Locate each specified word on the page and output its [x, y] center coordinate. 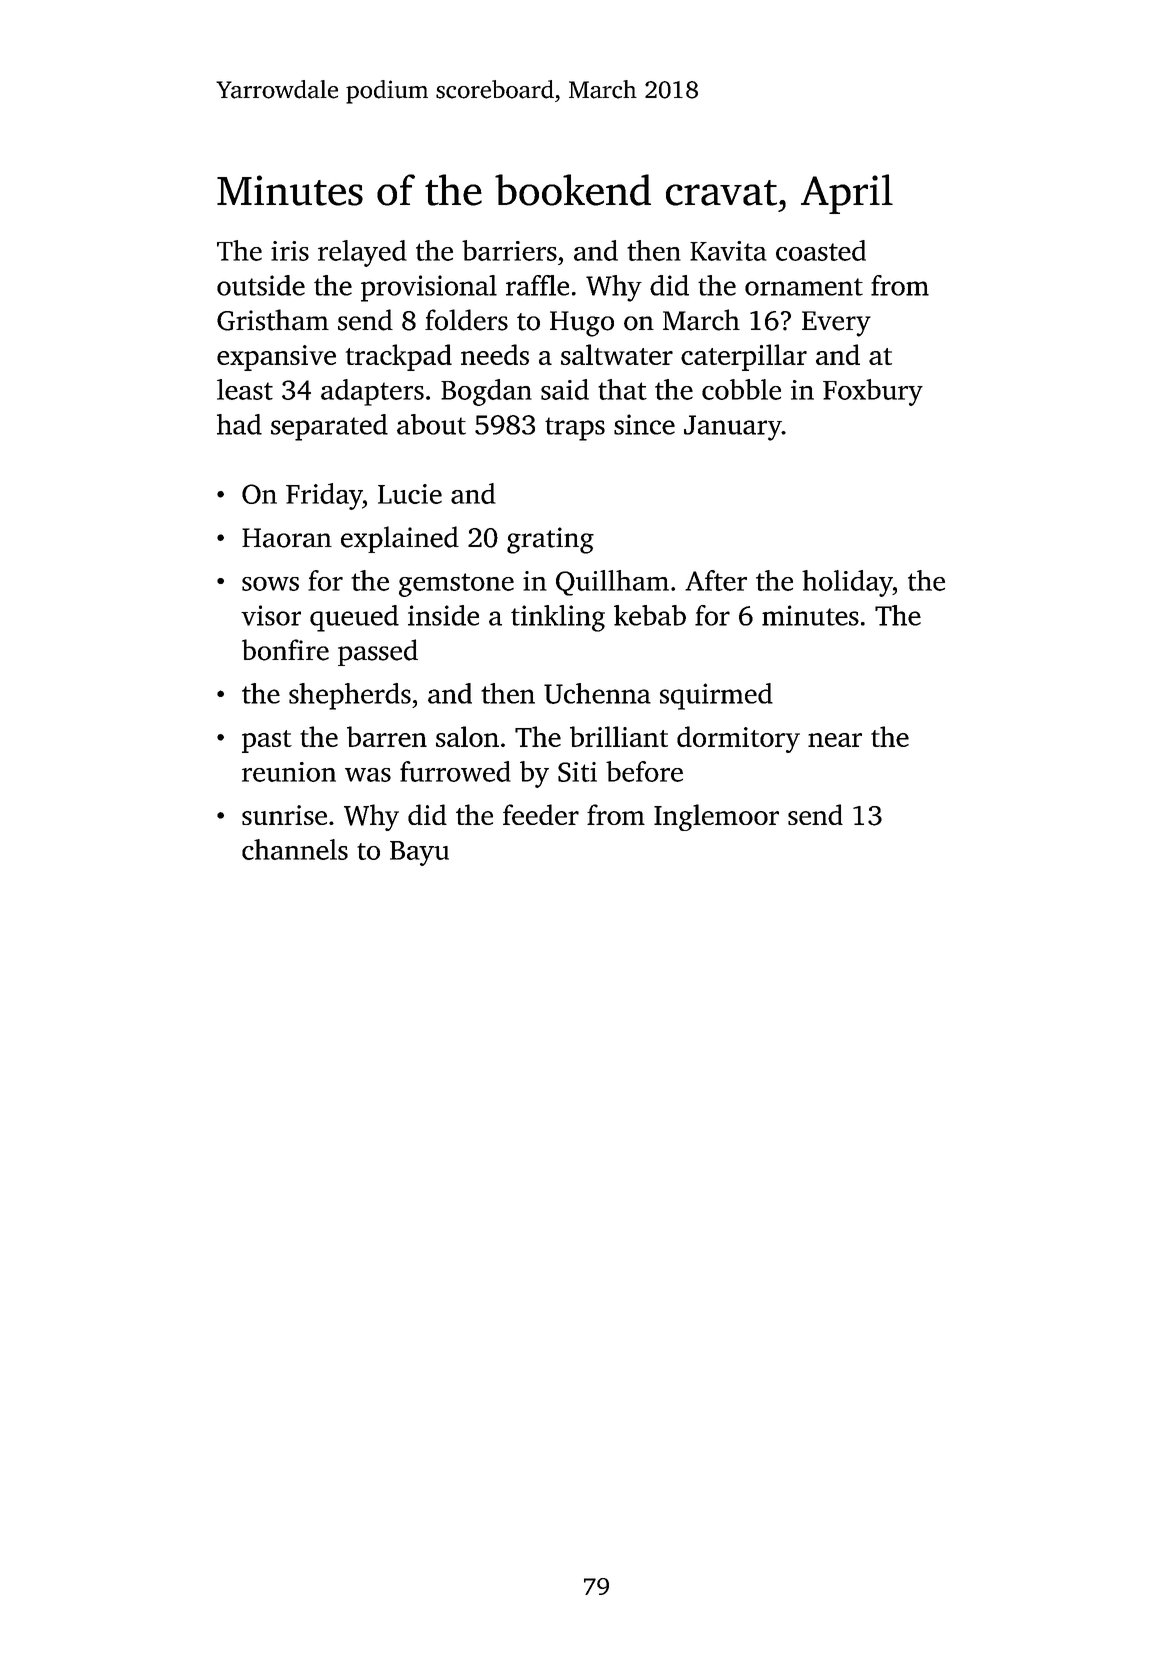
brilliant [619, 736]
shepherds [350, 696]
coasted [821, 250]
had [239, 424]
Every [836, 324]
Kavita [728, 251]
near [835, 740]
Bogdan [486, 392]
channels [295, 849]
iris [290, 251]
